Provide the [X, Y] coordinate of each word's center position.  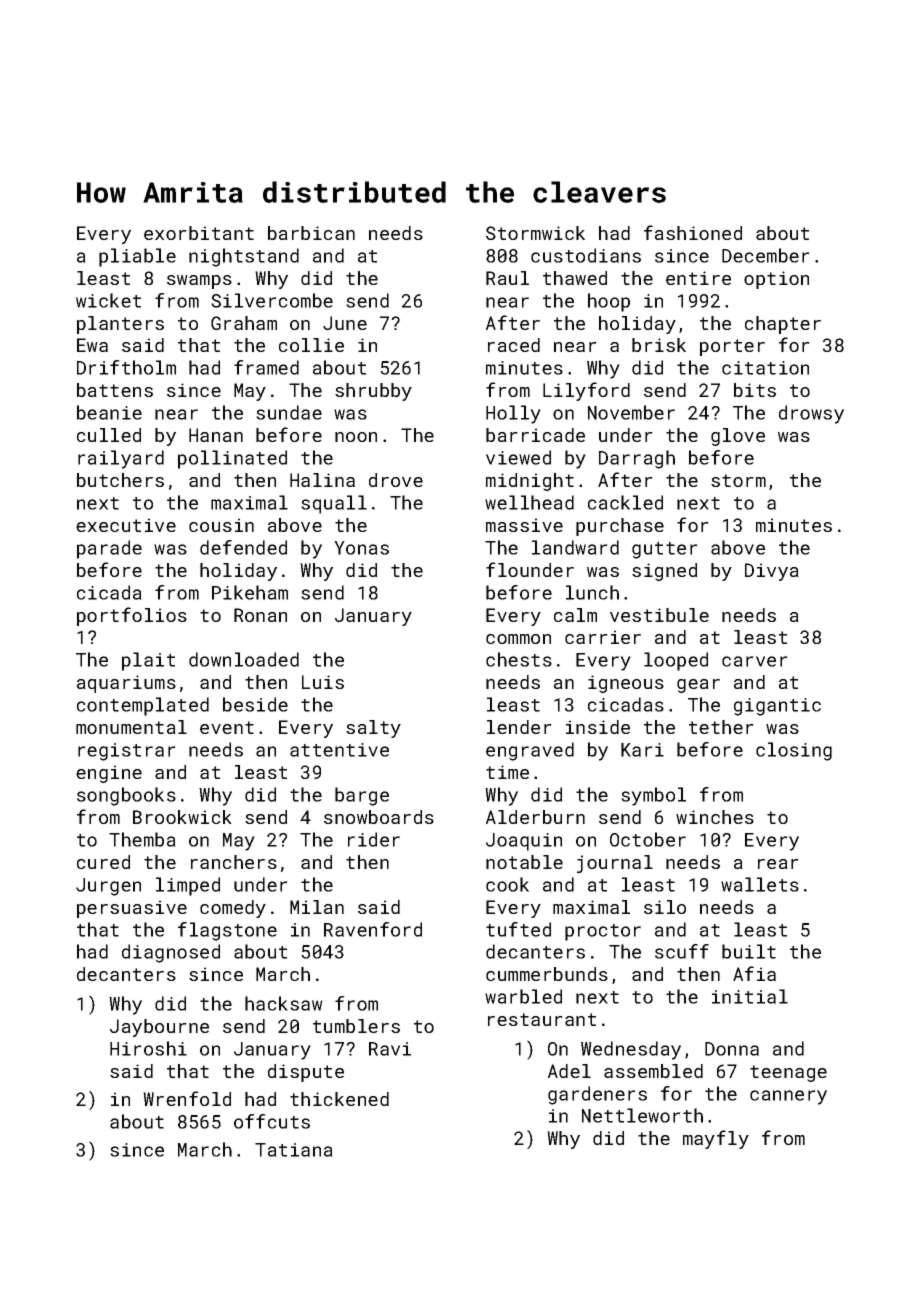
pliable [137, 257]
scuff [682, 951]
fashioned [693, 232]
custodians [586, 255]
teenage [788, 1073]
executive [126, 525]
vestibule [659, 615]
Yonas [361, 548]
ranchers [234, 862]
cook [507, 884]
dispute [306, 1073]
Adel [569, 1071]
